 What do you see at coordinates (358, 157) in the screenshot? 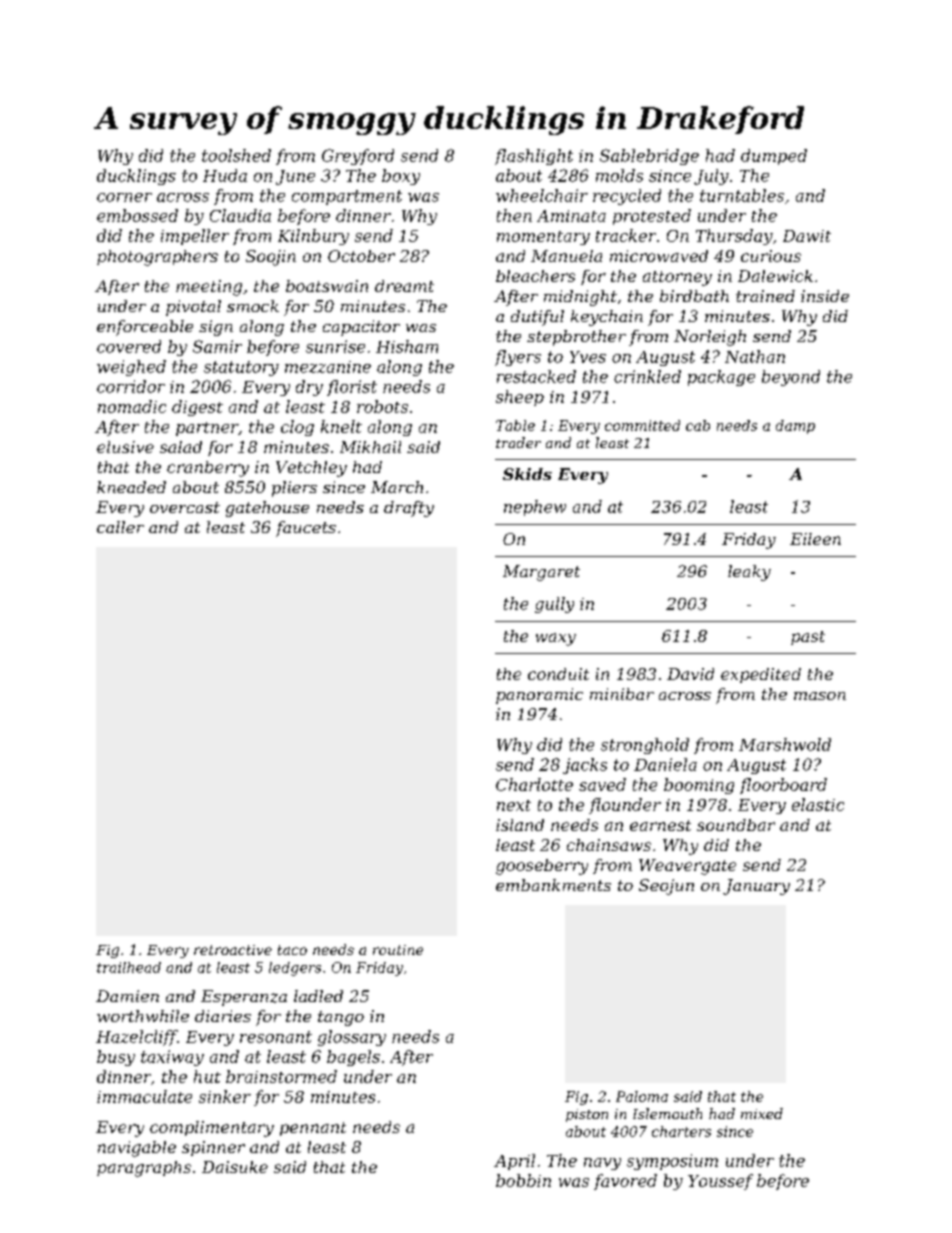
I see `Greyford` at bounding box center [358, 157].
